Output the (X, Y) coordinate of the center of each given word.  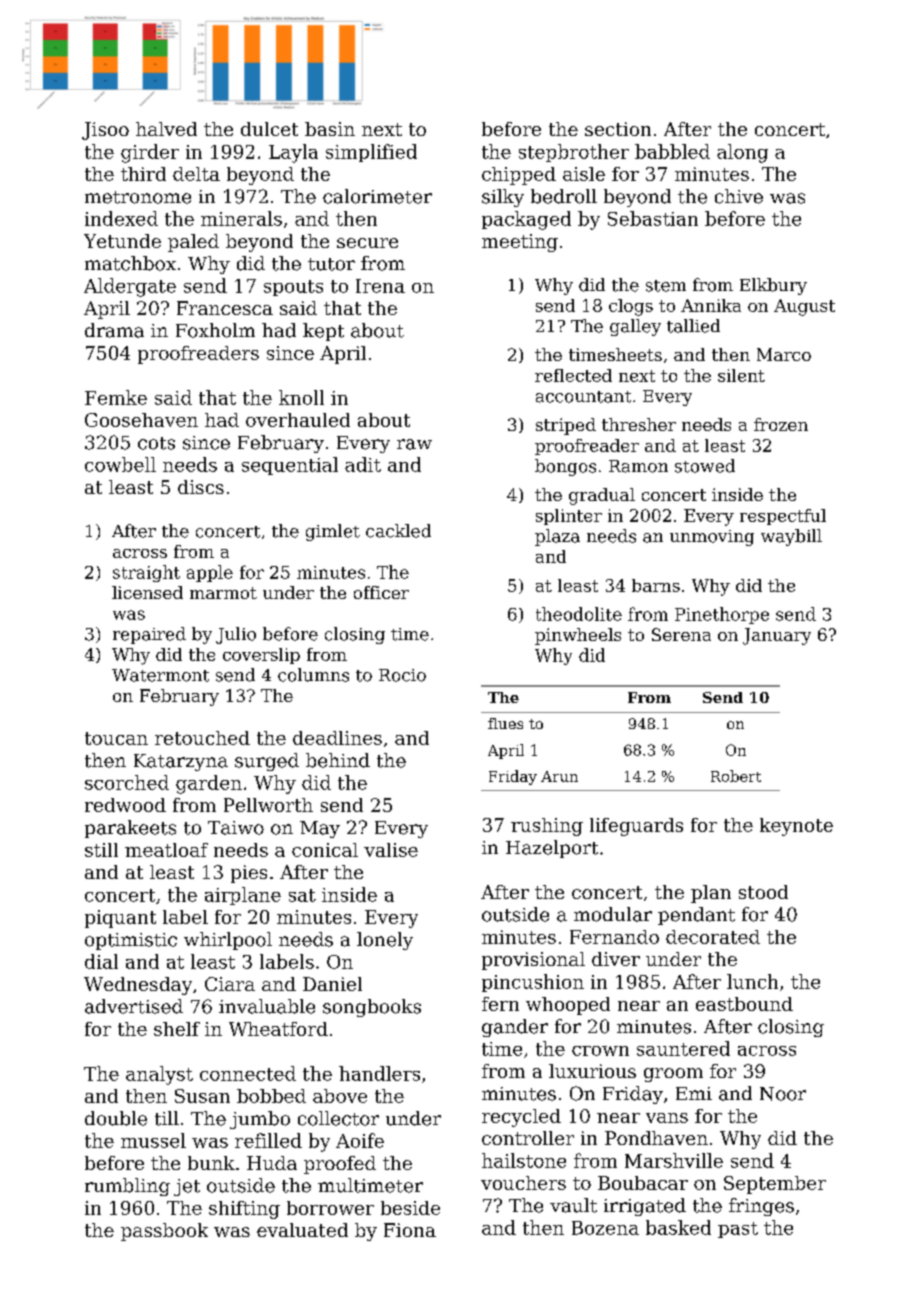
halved (166, 129)
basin (330, 129)
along (742, 153)
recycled (521, 1118)
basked (678, 1227)
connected (248, 1073)
